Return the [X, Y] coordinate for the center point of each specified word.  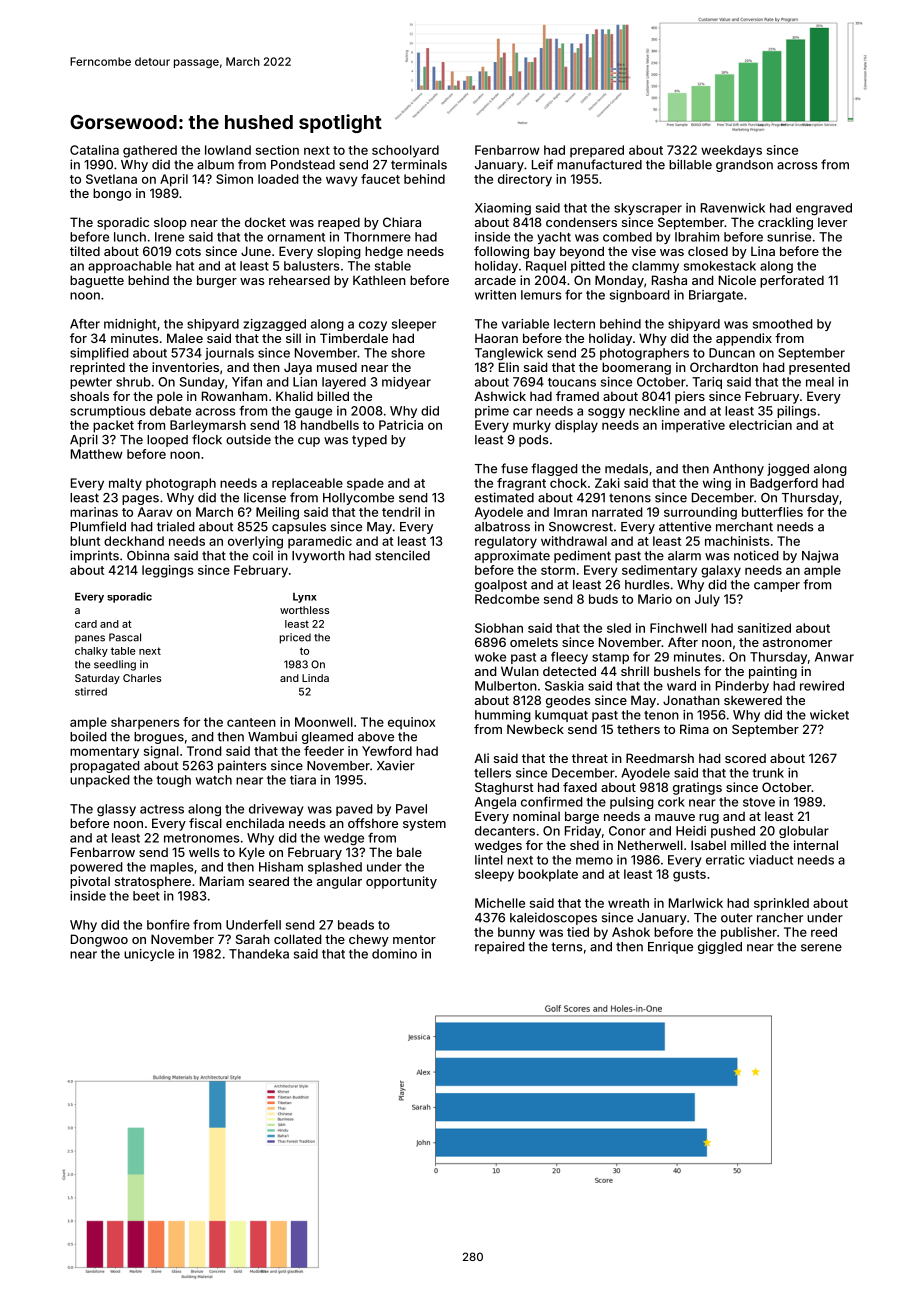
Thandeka [259, 954]
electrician [760, 425]
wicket [829, 715]
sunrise [789, 237]
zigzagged [274, 325]
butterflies [772, 512]
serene [821, 948]
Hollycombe [358, 499]
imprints [94, 556]
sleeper [414, 325]
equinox [411, 723]
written [495, 295]
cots [188, 251]
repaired [500, 947]
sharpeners [145, 723]
